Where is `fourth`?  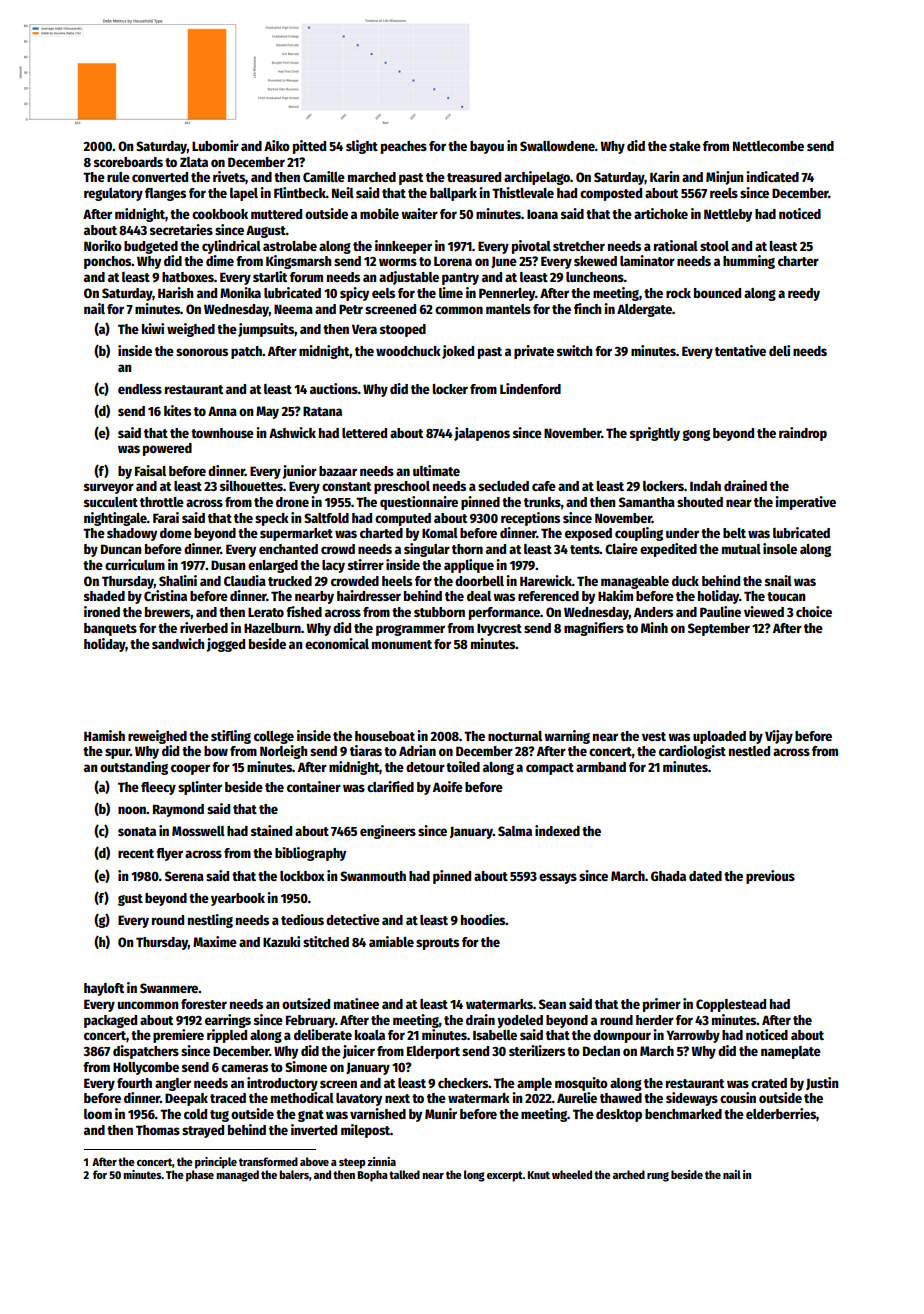 fourth is located at coordinates (134, 1083).
